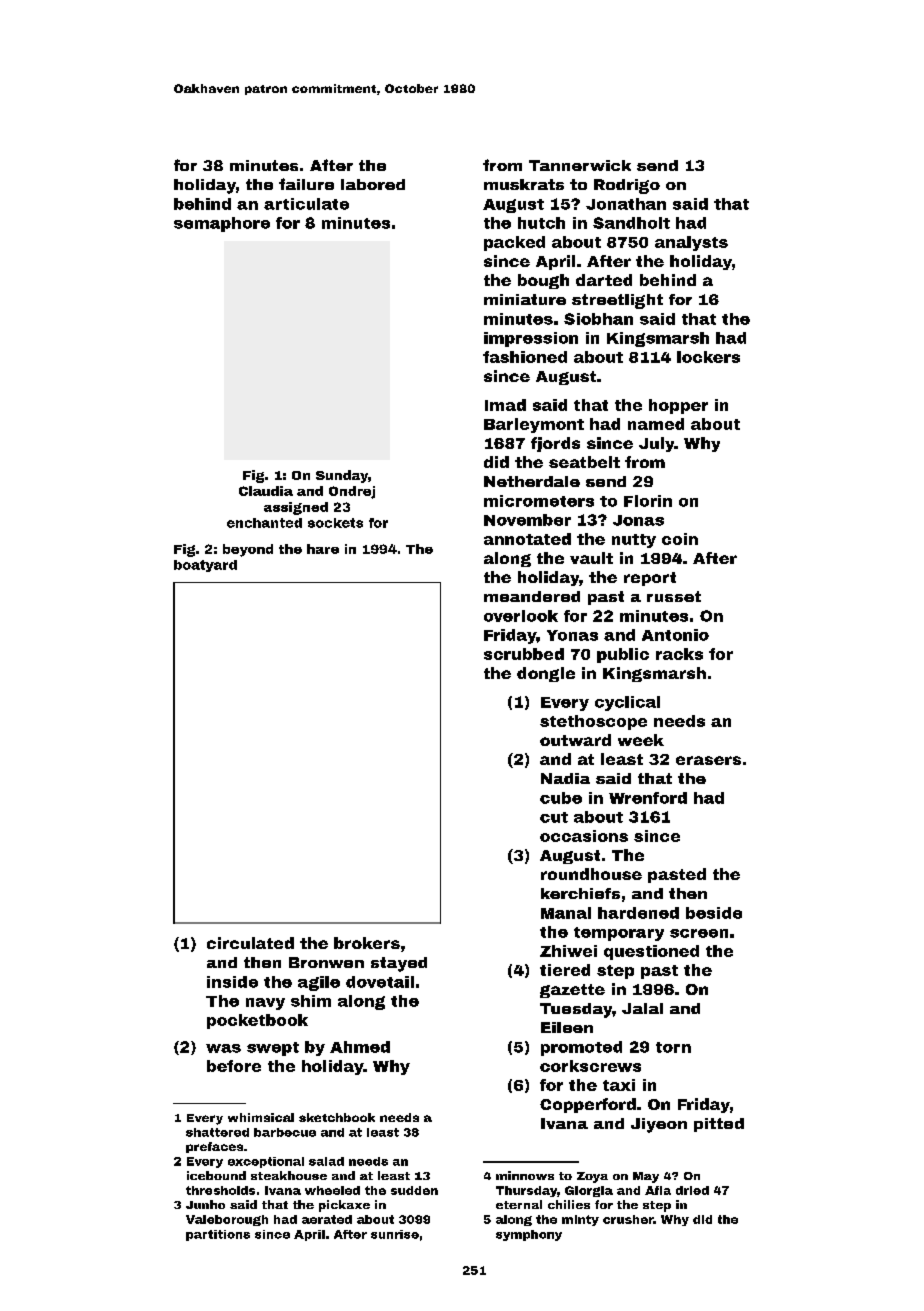 This document has width=924, height=1311. What do you see at coordinates (323, 549) in the document?
I see `hare` at bounding box center [323, 549].
